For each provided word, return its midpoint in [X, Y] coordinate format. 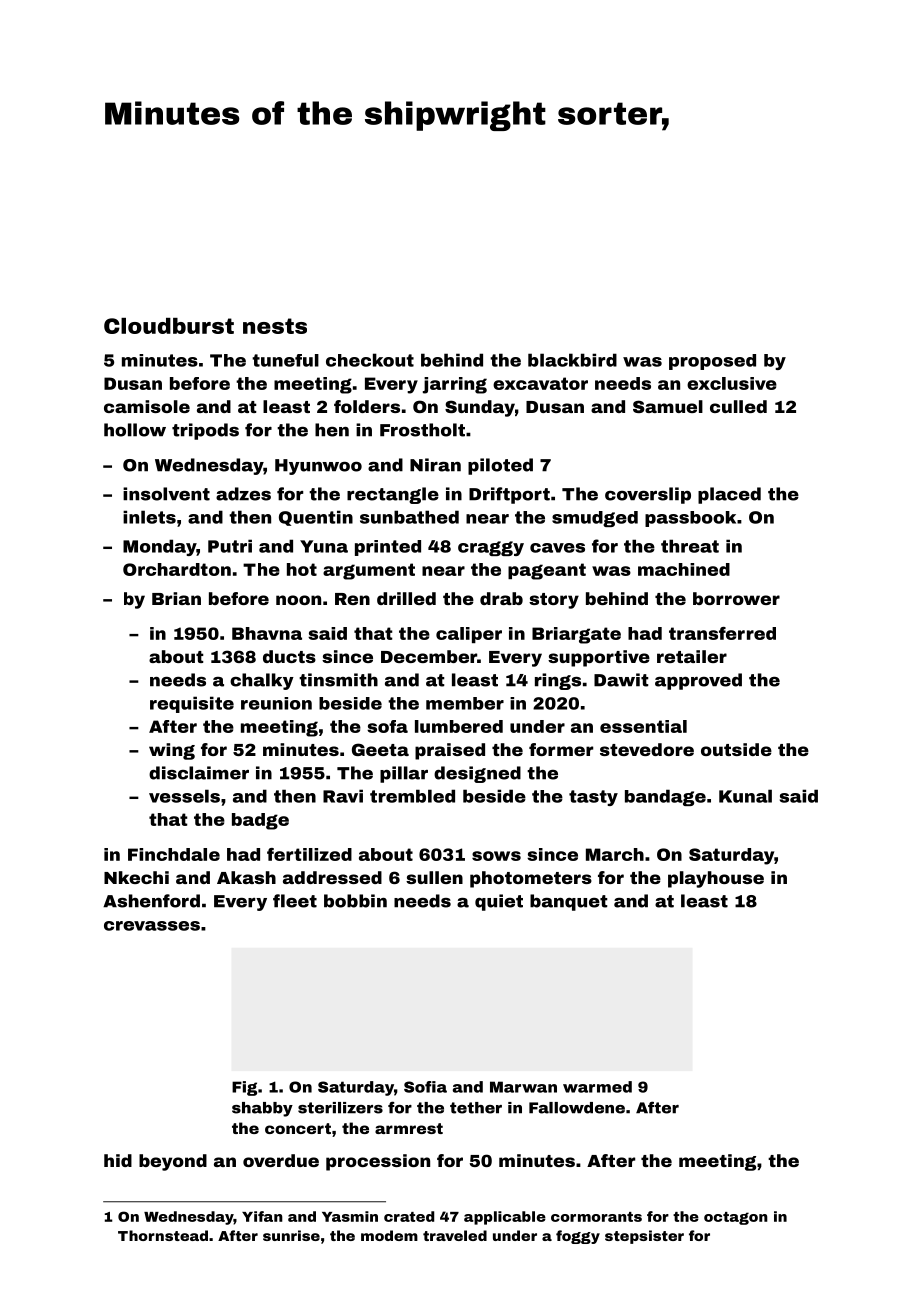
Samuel [668, 406]
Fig [244, 1088]
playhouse [716, 879]
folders [367, 406]
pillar [404, 774]
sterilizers [340, 1108]
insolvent [166, 494]
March [615, 854]
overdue [281, 1160]
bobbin [355, 901]
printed [388, 548]
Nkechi [136, 877]
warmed [597, 1087]
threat [690, 546]
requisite [192, 704]
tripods [205, 431]
